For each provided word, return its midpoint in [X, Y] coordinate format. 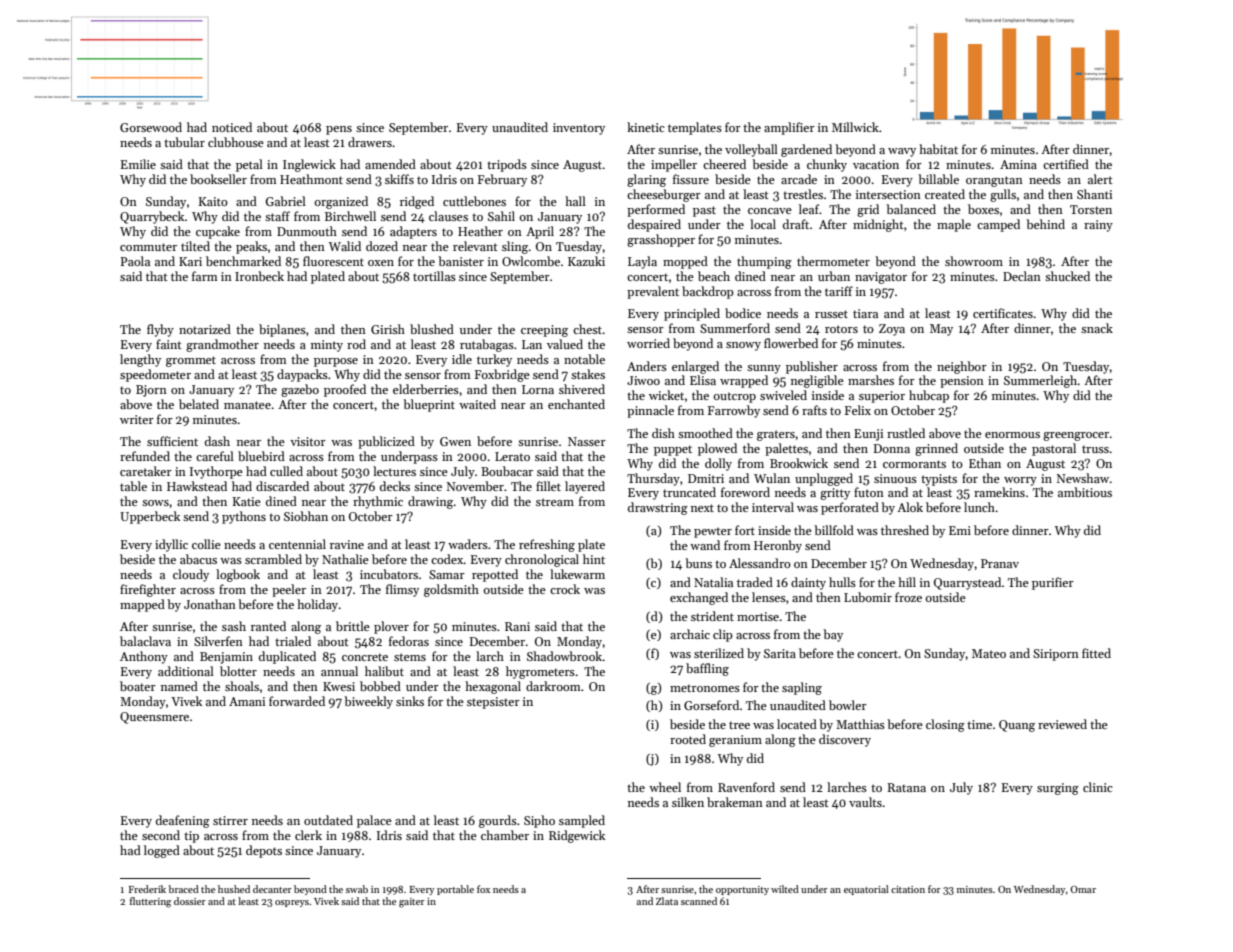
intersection [888, 194]
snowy [743, 346]
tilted [195, 246]
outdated [328, 820]
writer [137, 419]
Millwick [855, 127]
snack [1097, 328]
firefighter [148, 590]
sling [515, 247]
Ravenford [746, 787]
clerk [308, 835]
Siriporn [1056, 655]
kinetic [646, 127]
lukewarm [577, 574]
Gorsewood [151, 127]
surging [1058, 789]
